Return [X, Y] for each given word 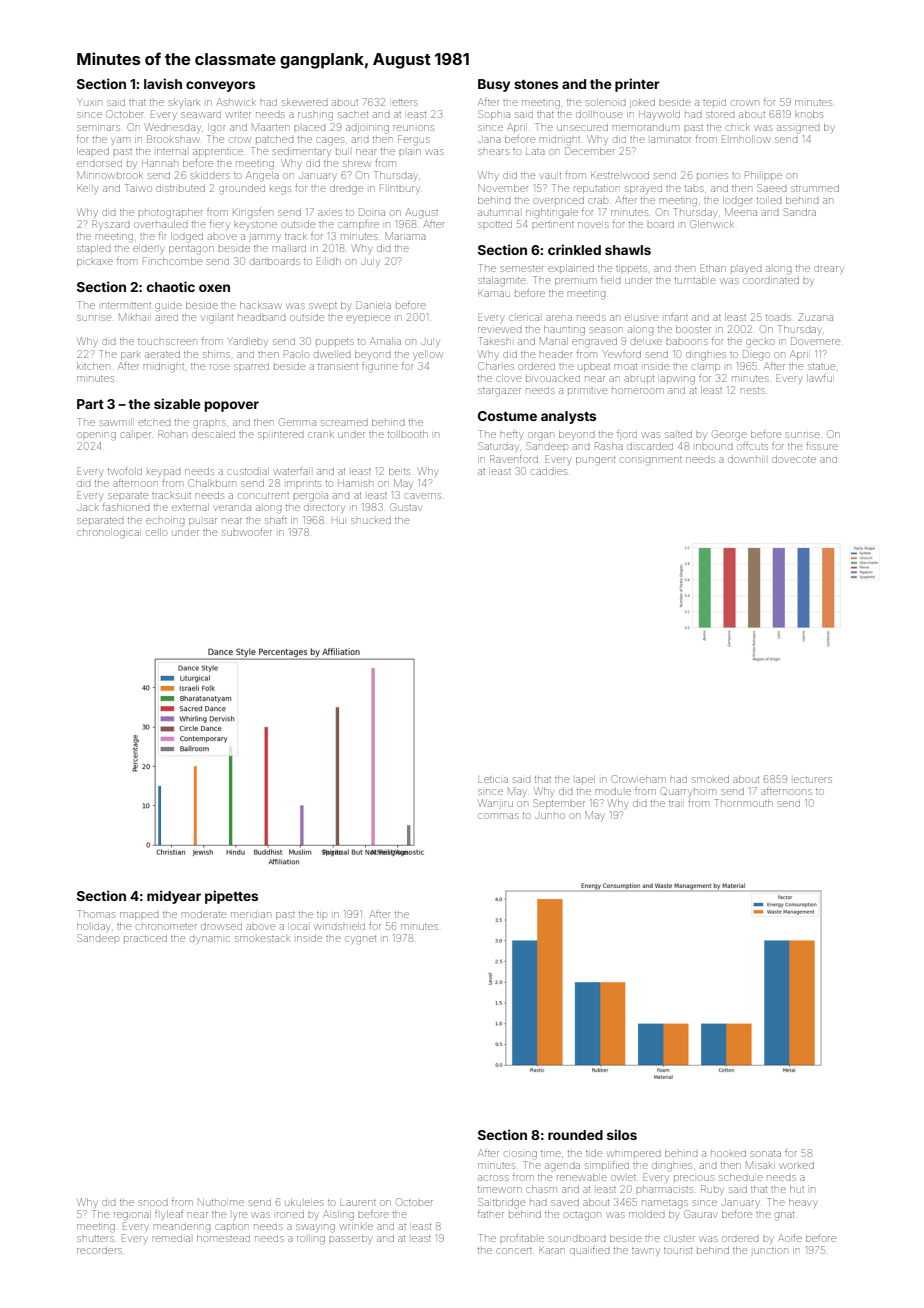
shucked [371, 520]
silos [622, 1134]
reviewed [500, 330]
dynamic [210, 940]
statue [821, 367]
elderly [148, 250]
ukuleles [305, 1202]
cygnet [360, 940]
